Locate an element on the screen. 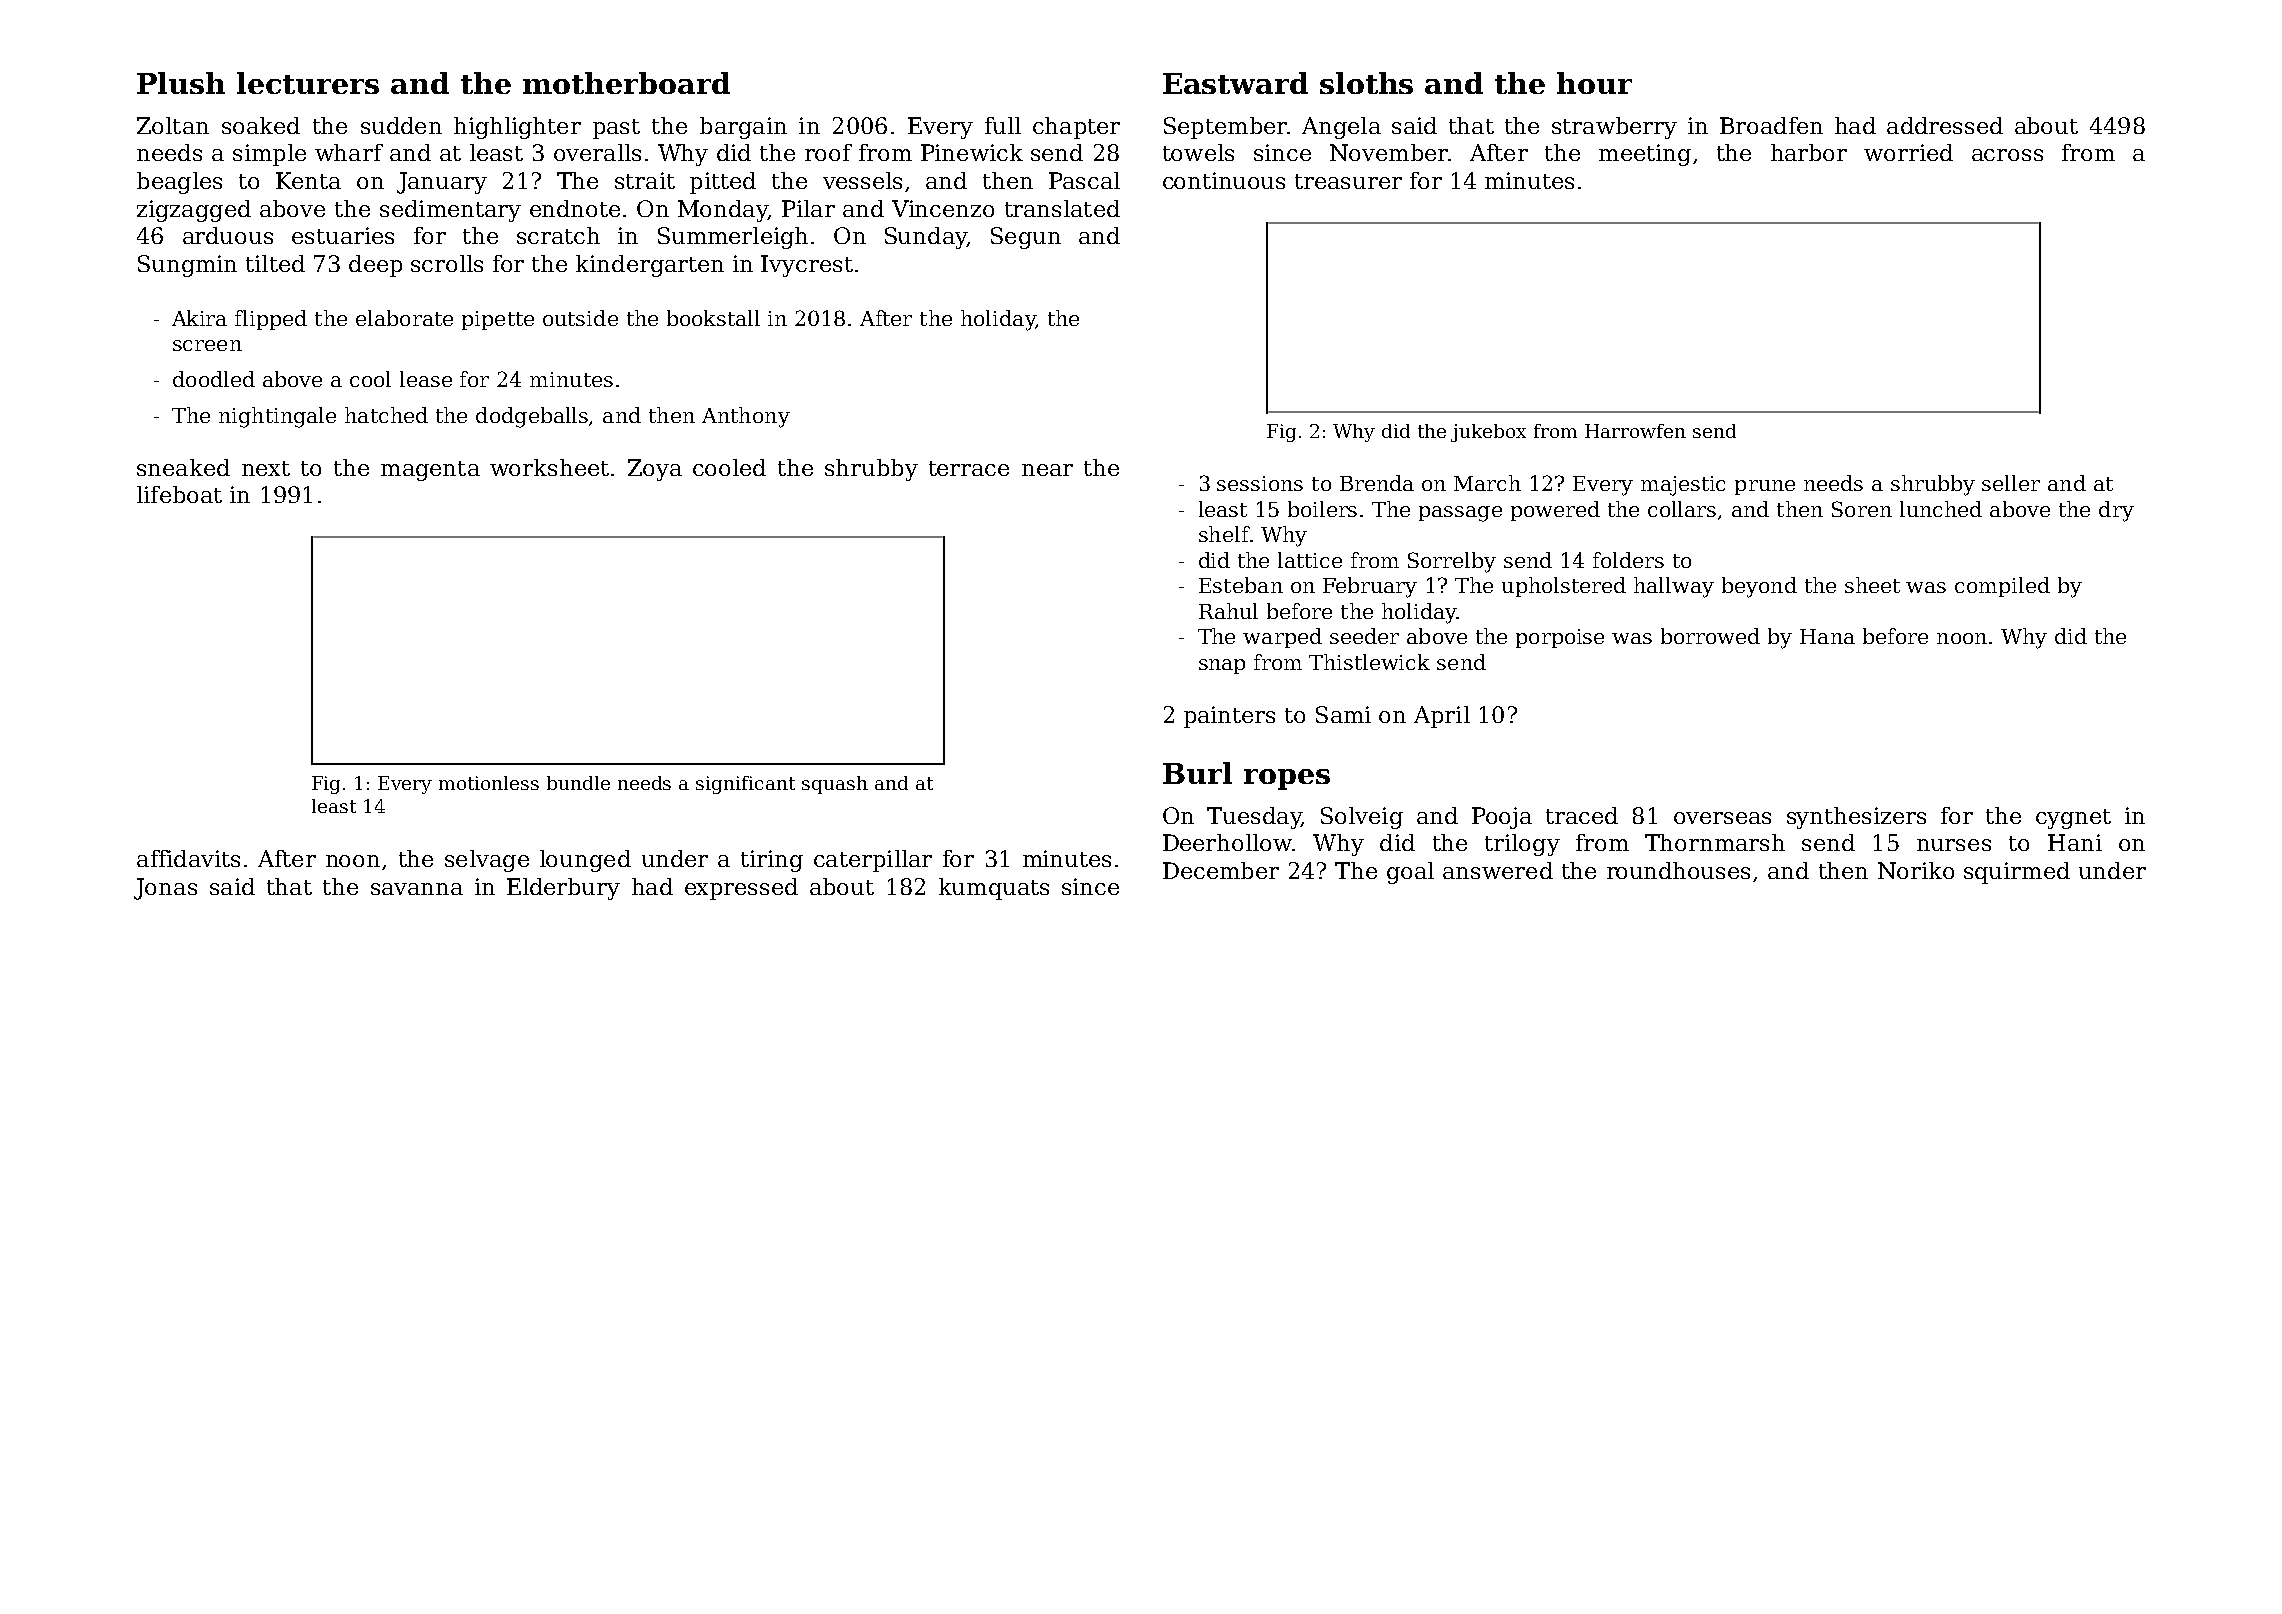  bundle is located at coordinates (578, 783).
